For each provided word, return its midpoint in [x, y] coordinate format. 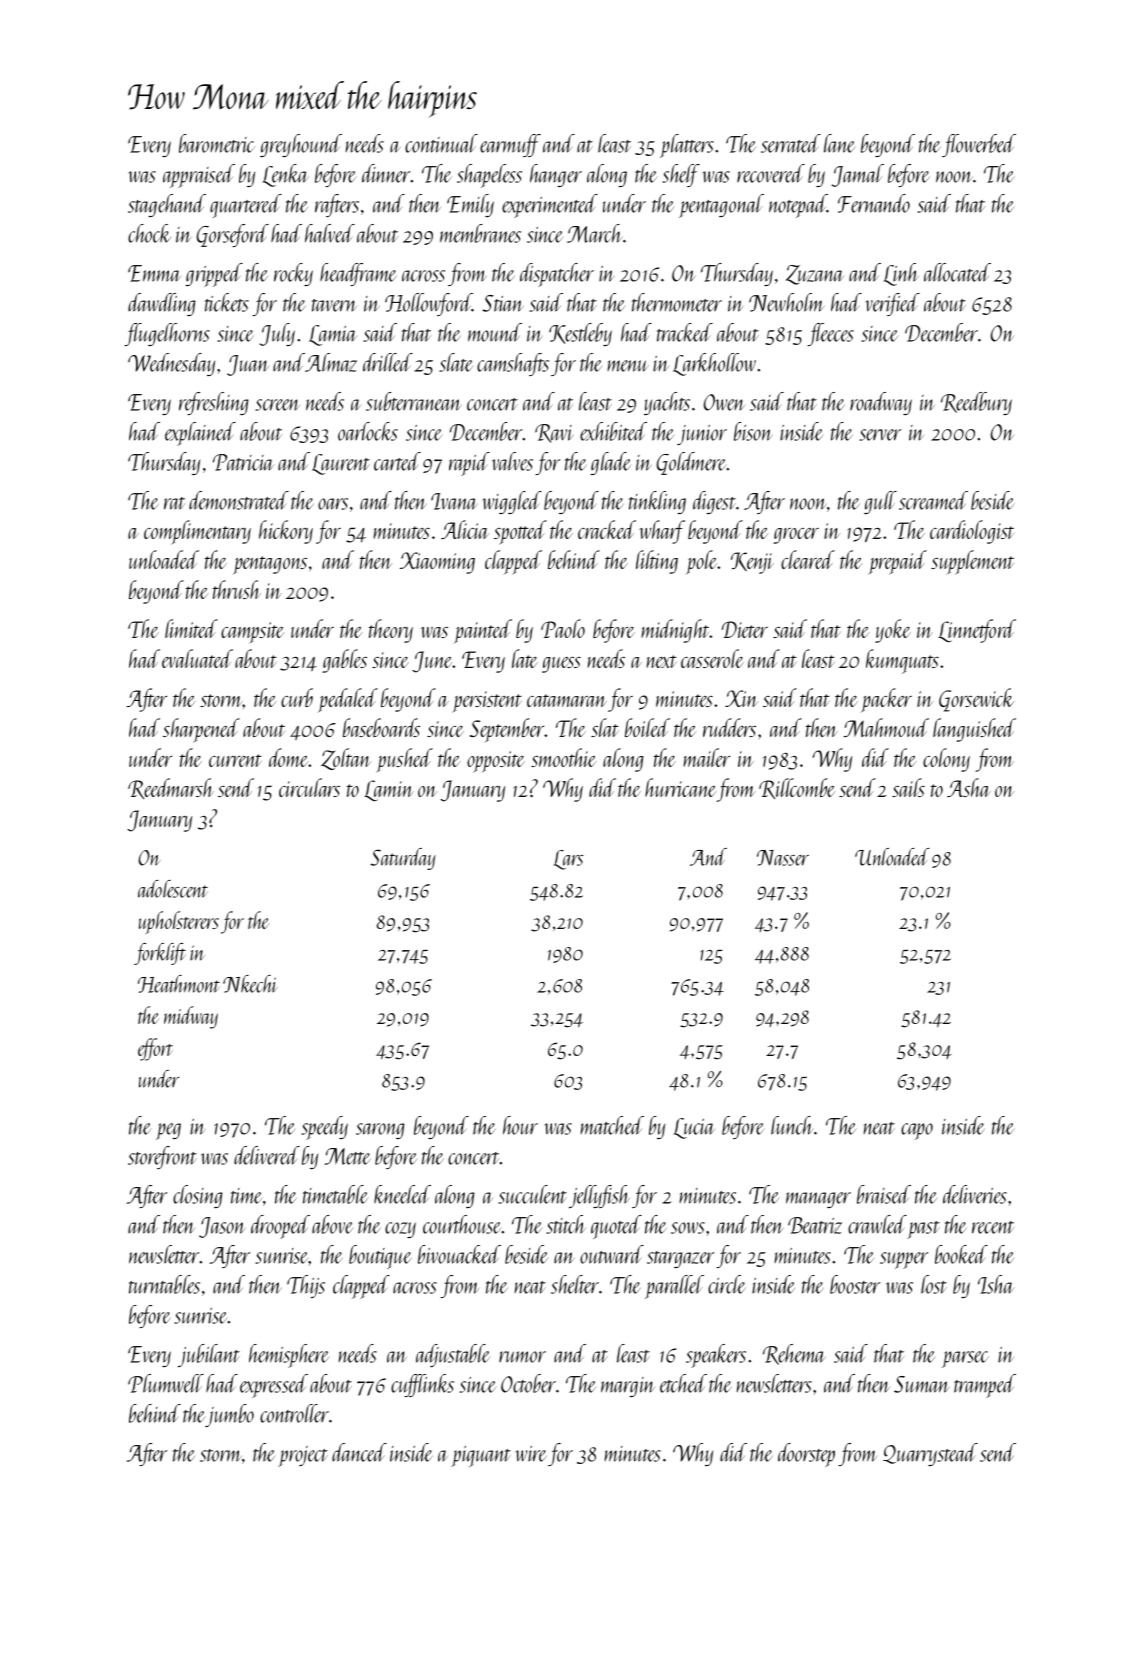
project [303, 1456]
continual [441, 143]
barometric [216, 143]
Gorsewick [976, 700]
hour [520, 1125]
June [432, 662]
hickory [286, 532]
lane [839, 143]
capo [917, 1131]
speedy [324, 1128]
